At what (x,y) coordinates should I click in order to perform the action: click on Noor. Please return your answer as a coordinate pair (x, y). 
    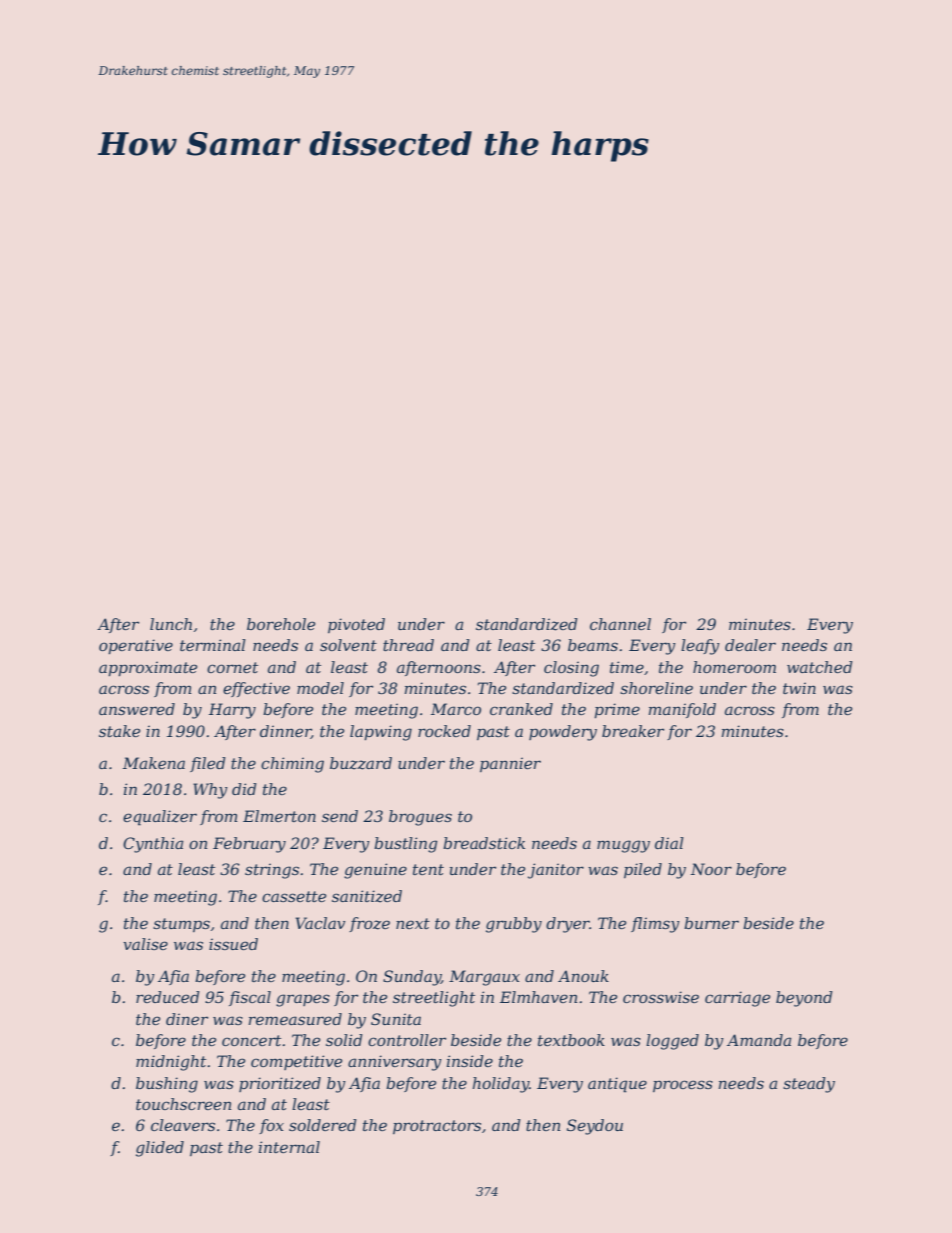
    Looking at the image, I should click on (711, 869).
